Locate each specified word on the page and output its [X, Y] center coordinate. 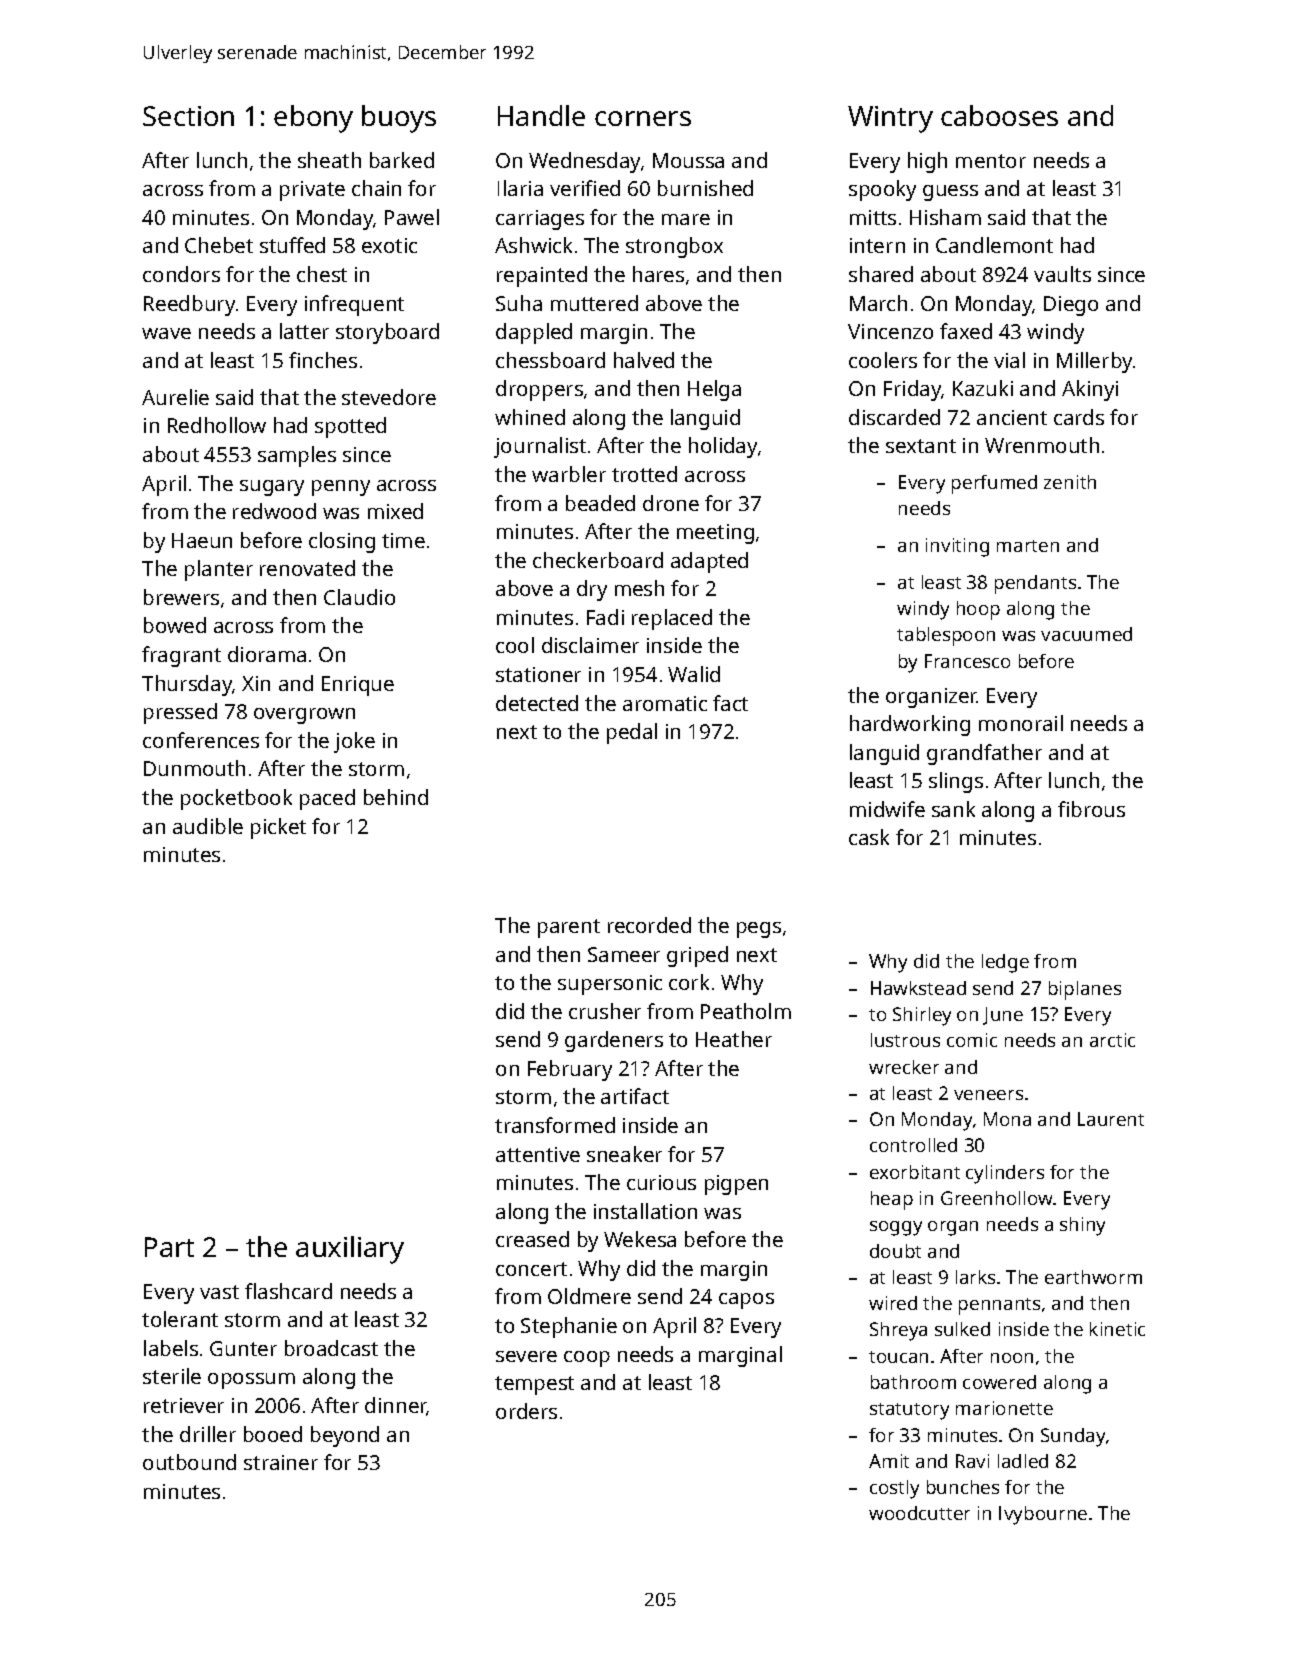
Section [188, 116]
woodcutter [919, 1513]
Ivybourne [1043, 1515]
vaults [1062, 274]
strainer [281, 1462]
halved [644, 360]
